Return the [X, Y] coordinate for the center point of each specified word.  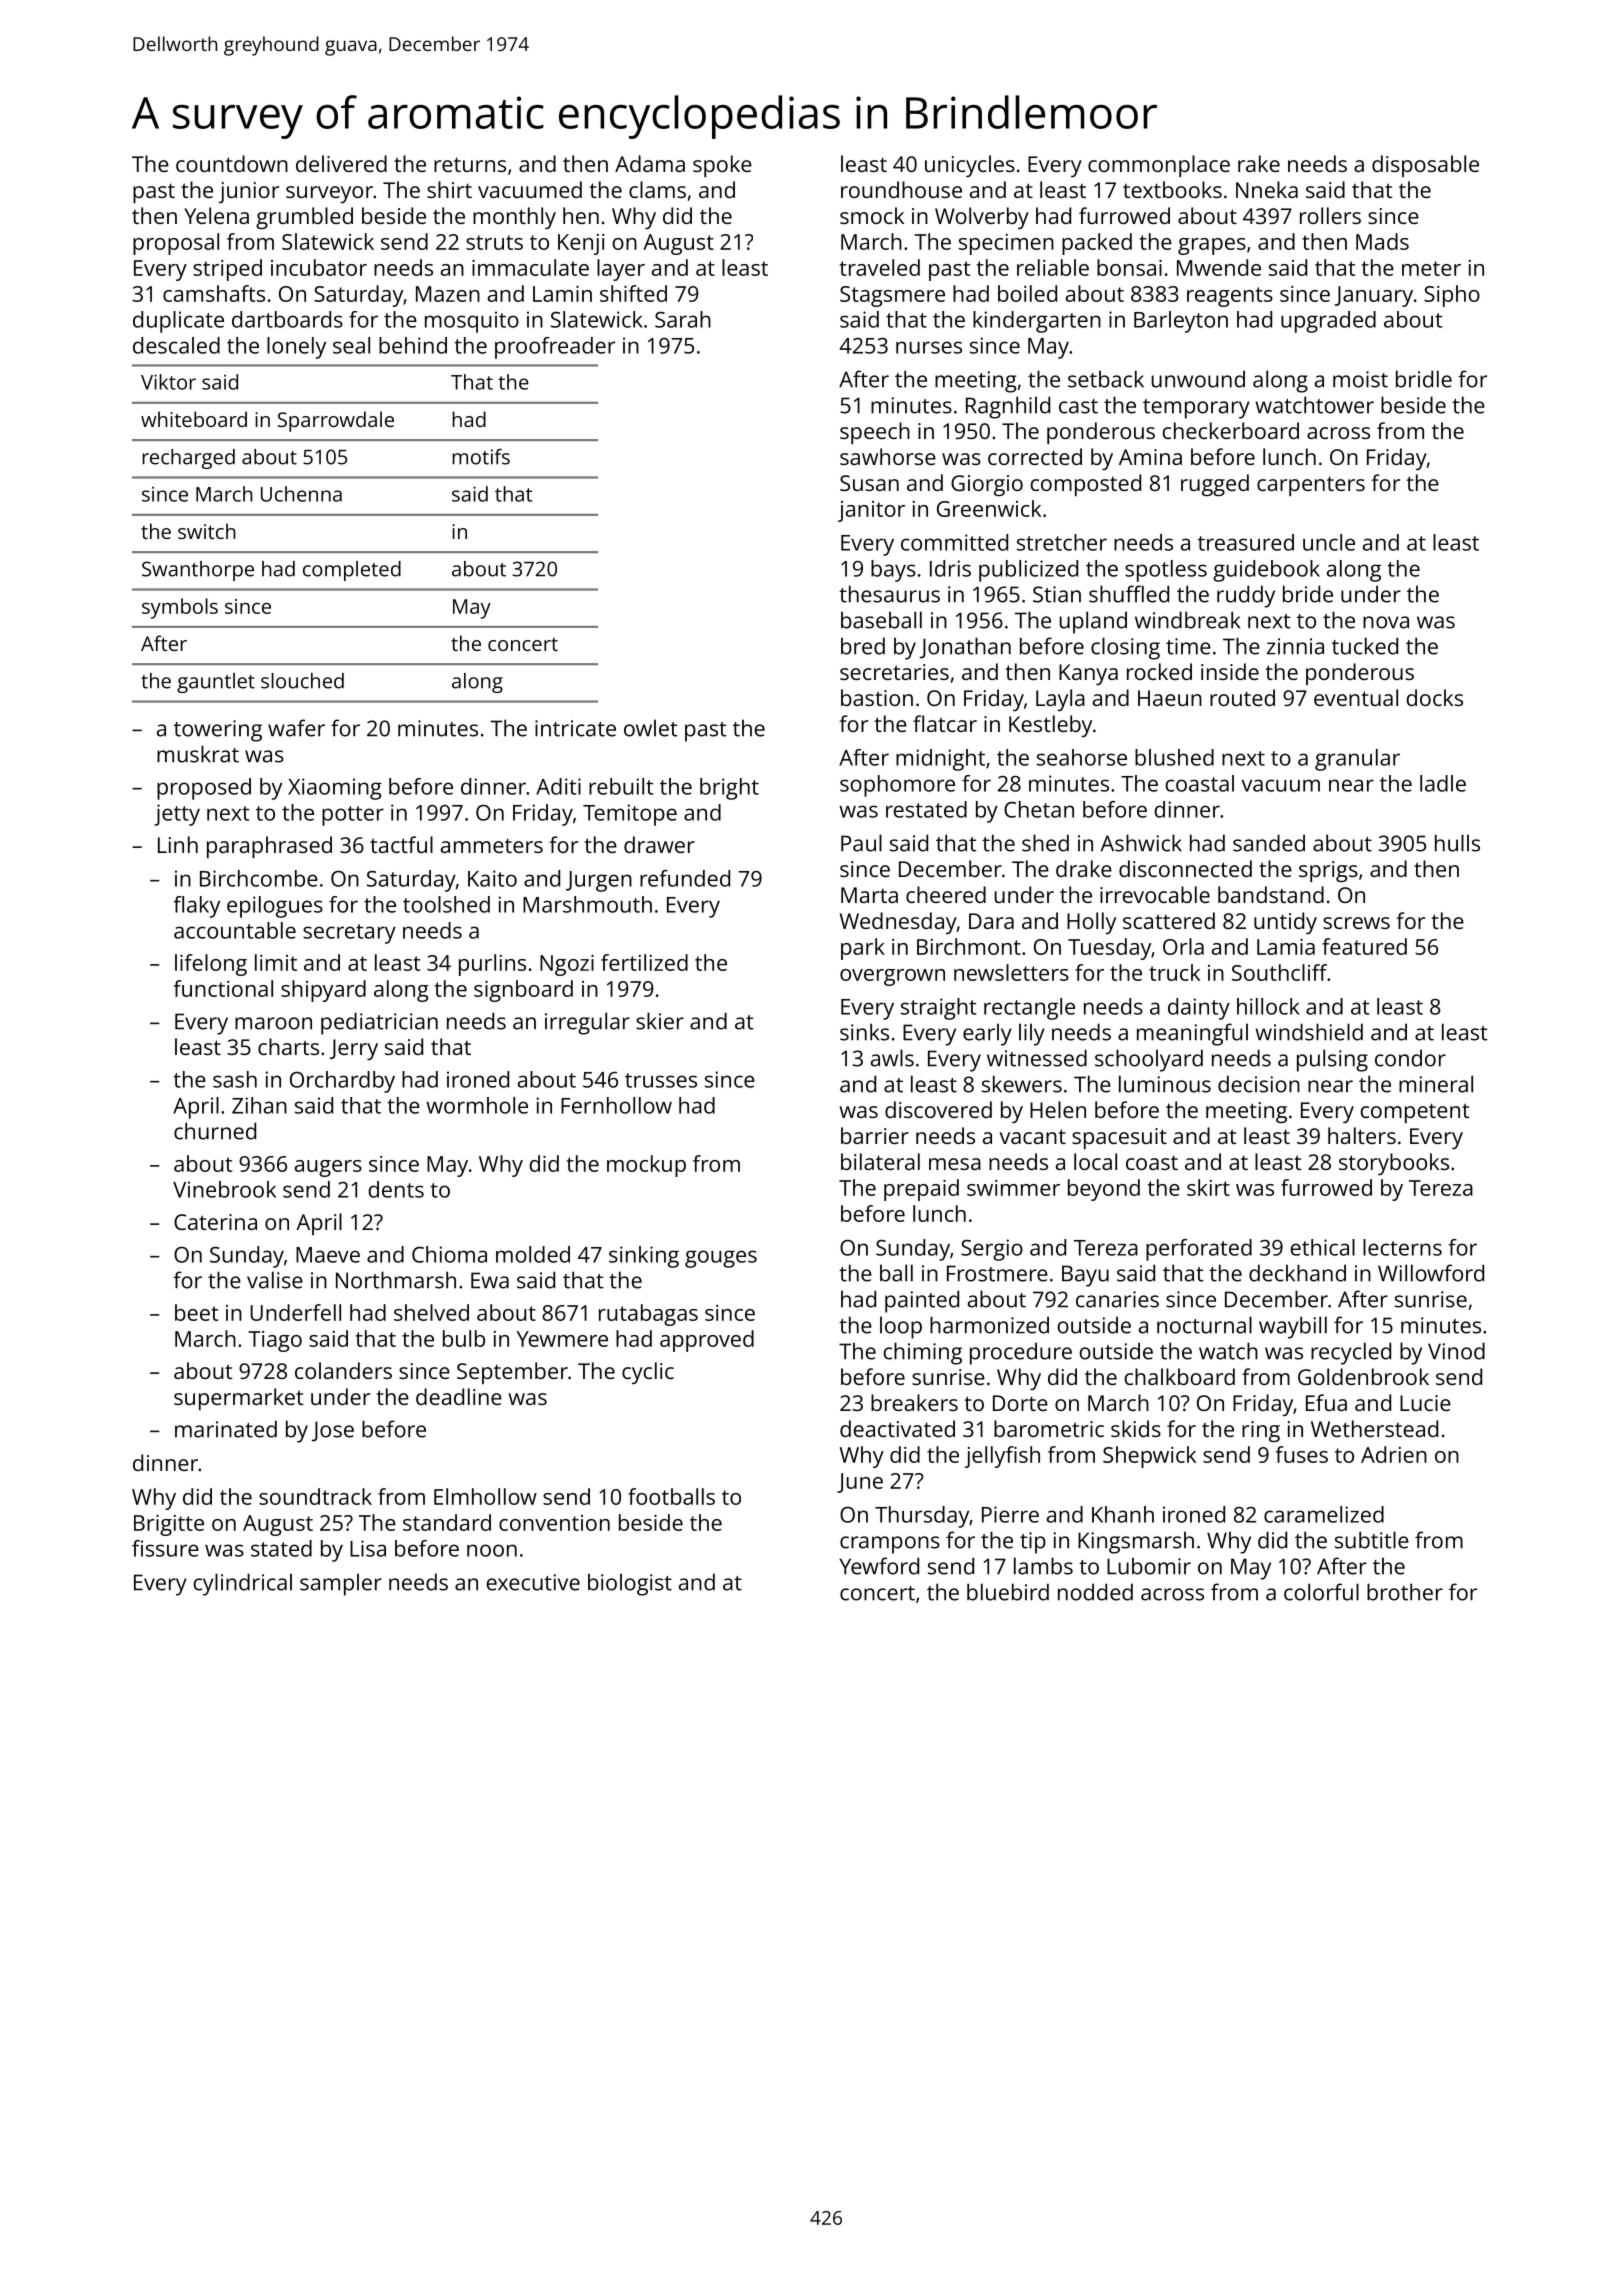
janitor [871, 511]
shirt [449, 189]
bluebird [1008, 1592]
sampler [341, 1584]
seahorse [1082, 757]
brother [1405, 1592]
